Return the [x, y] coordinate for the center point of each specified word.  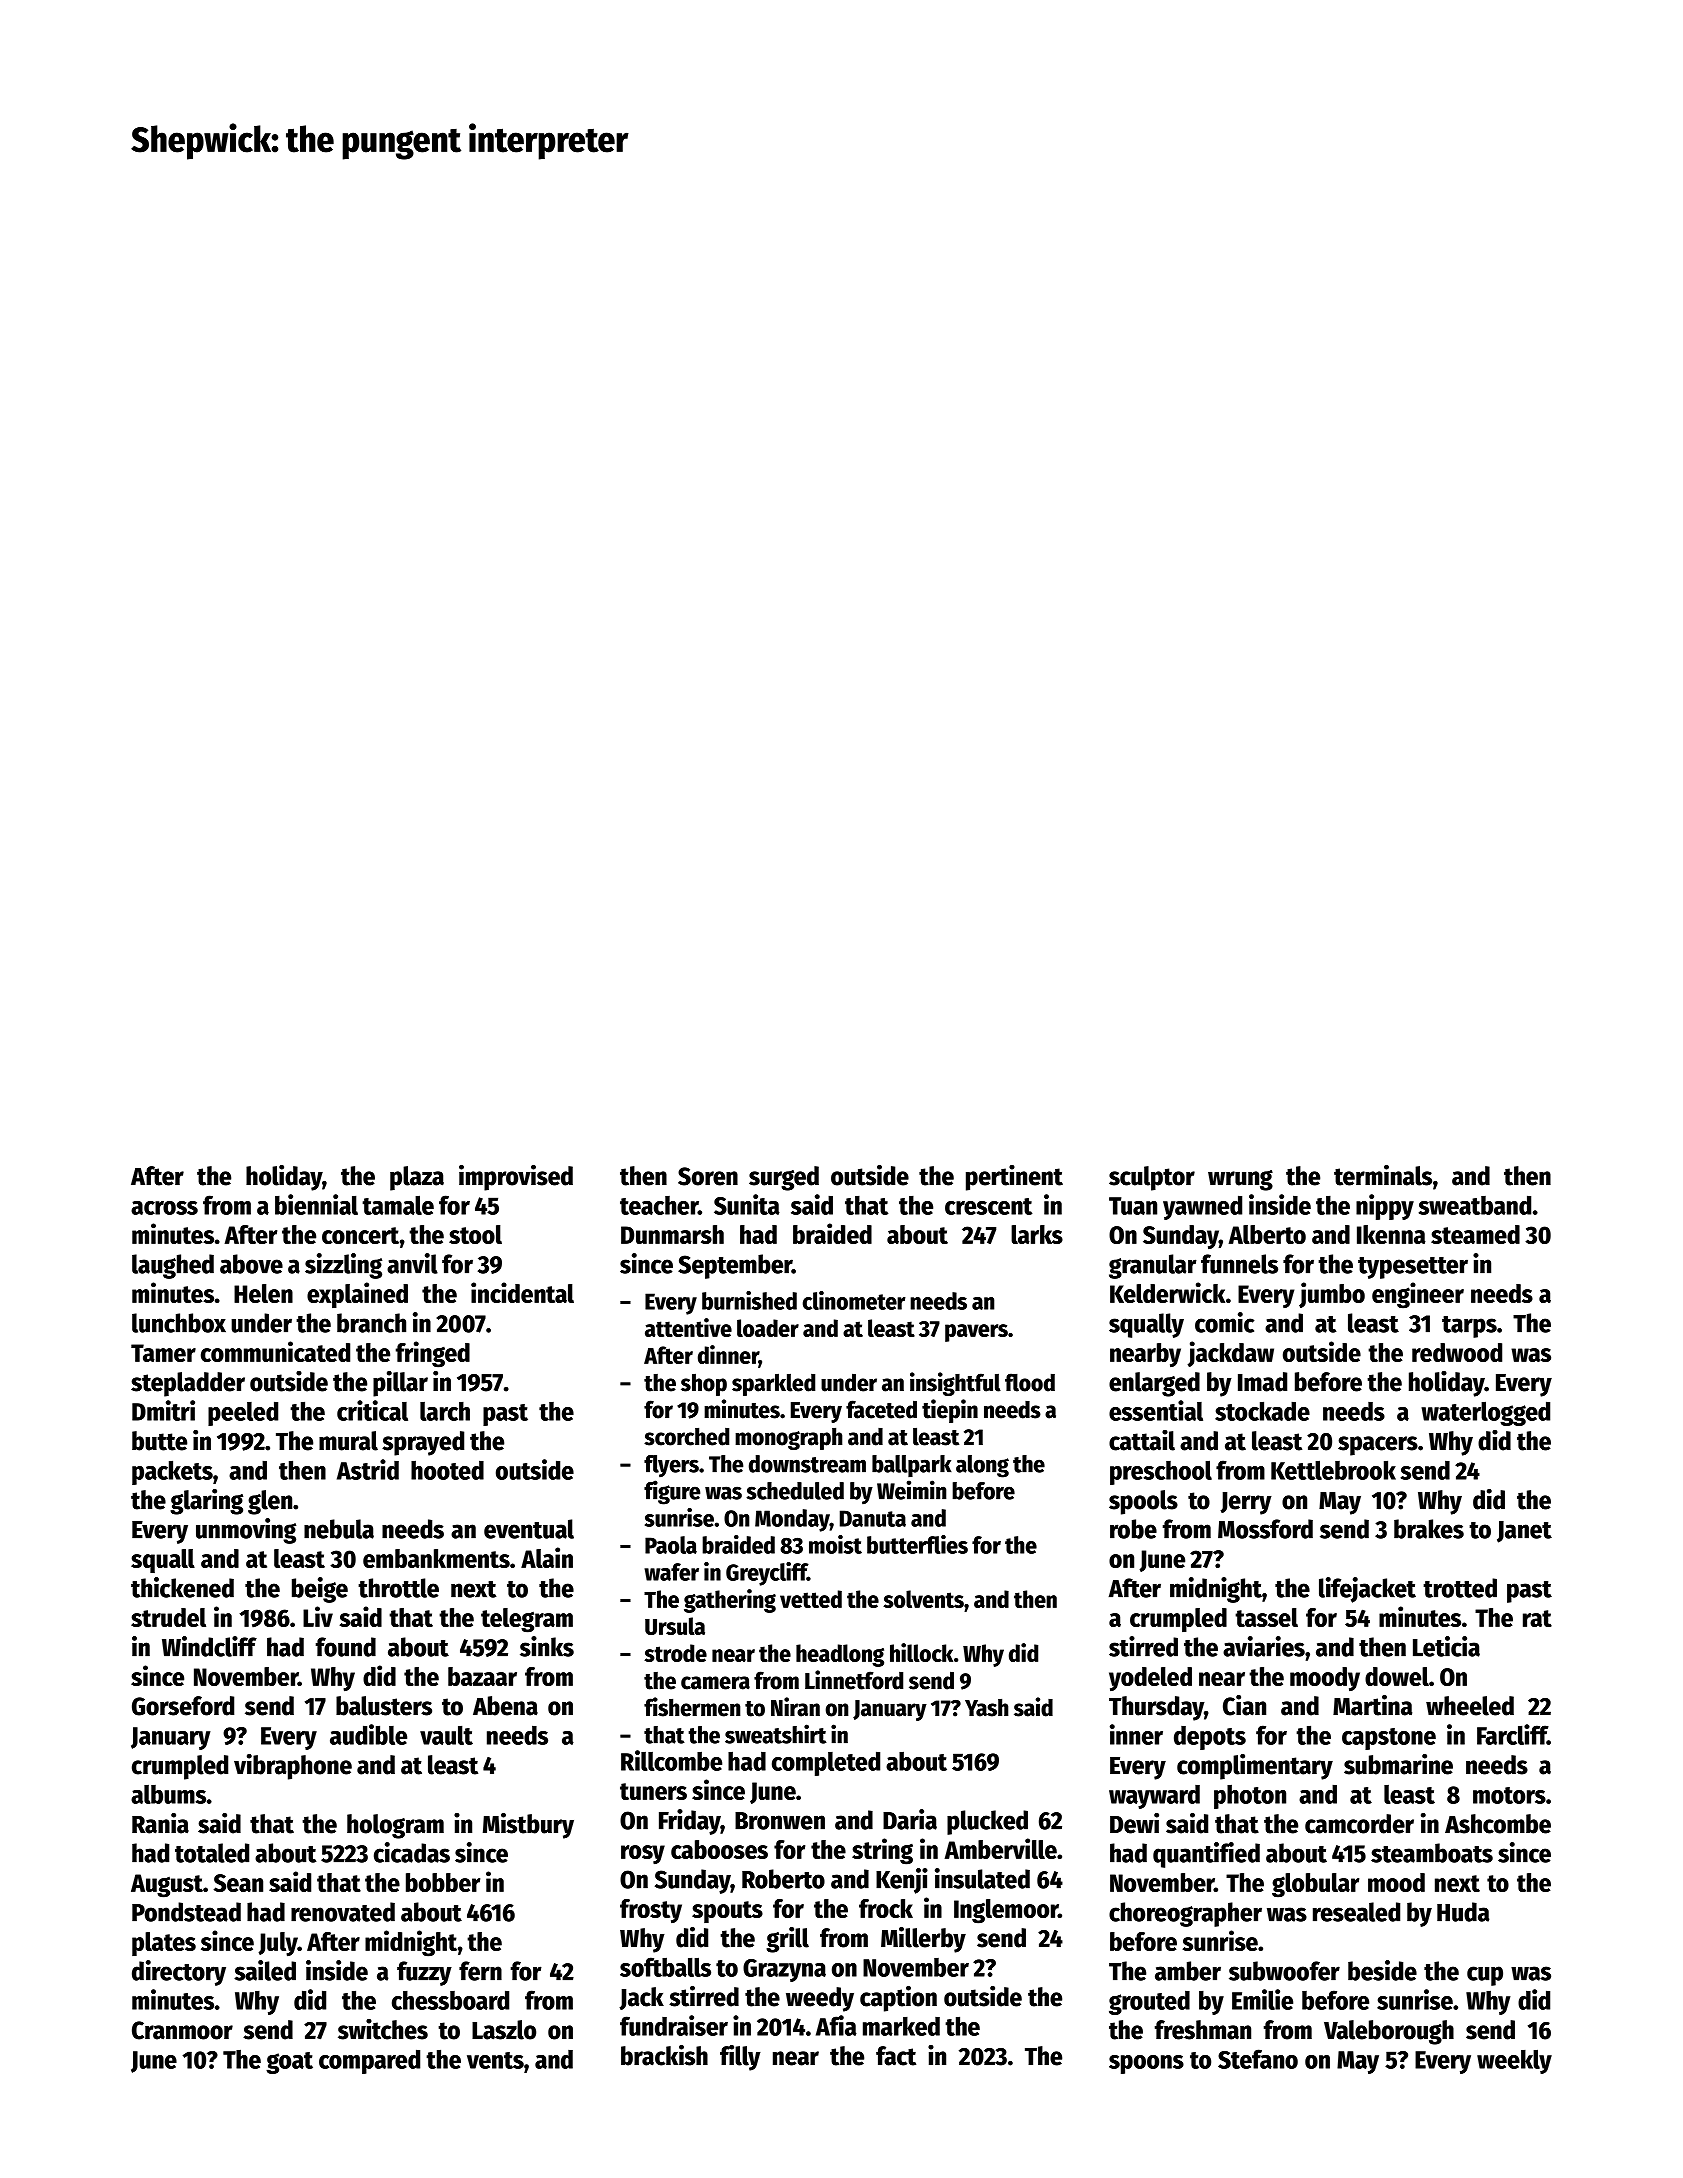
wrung [1240, 1180]
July [278, 1944]
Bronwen [780, 1821]
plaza [417, 1178]
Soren [708, 1176]
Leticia [1446, 1646]
